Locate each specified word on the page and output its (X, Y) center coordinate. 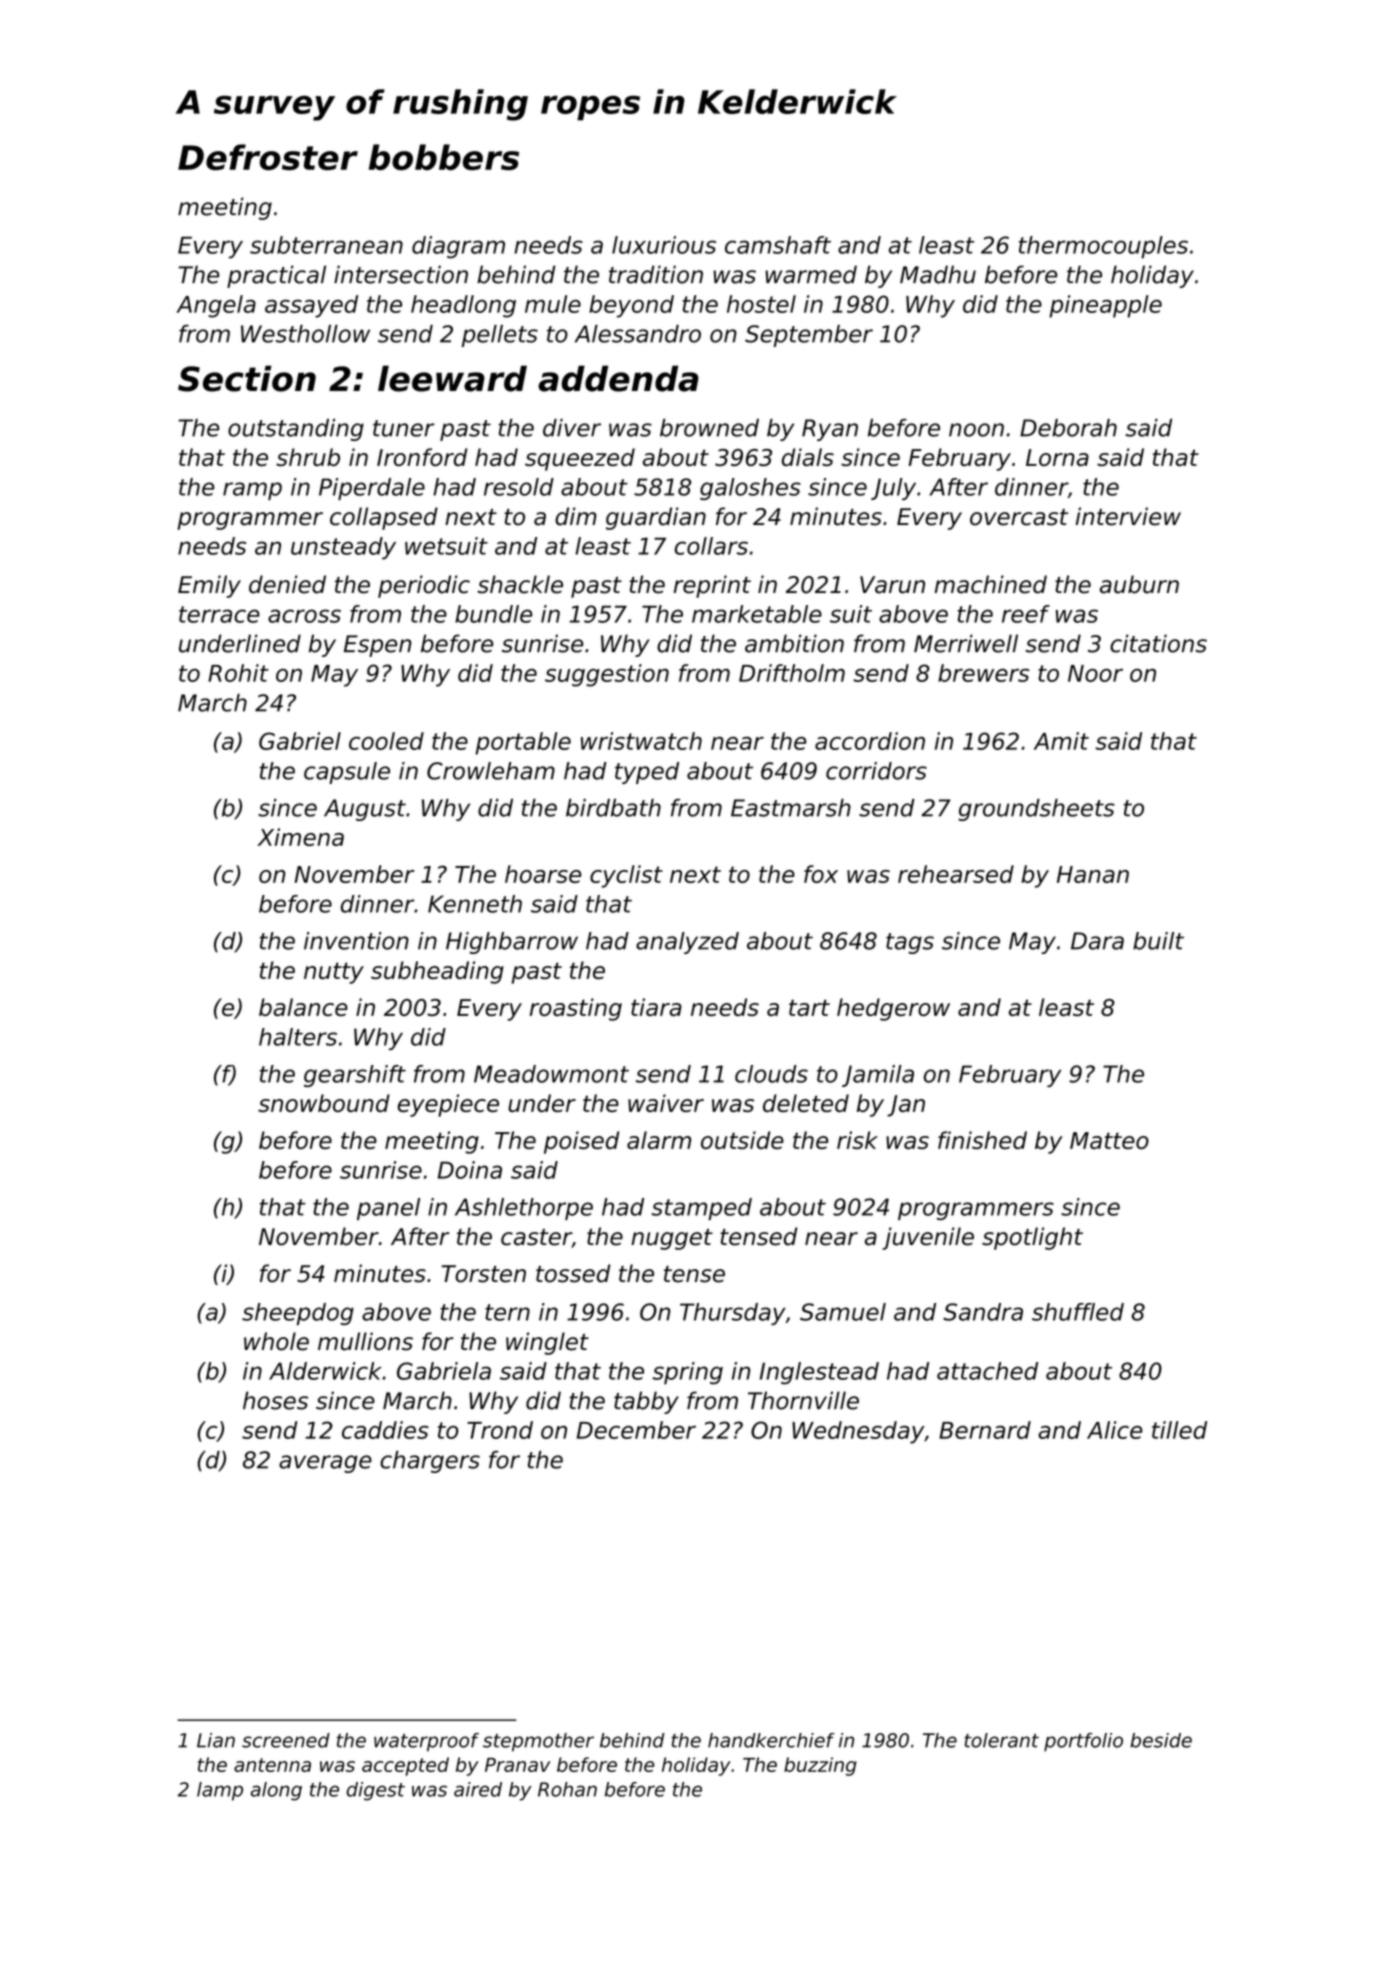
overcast (1019, 517)
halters (298, 1037)
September (809, 336)
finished (982, 1140)
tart (809, 1007)
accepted (405, 1766)
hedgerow (893, 1009)
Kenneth (475, 904)
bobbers (444, 157)
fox (821, 874)
